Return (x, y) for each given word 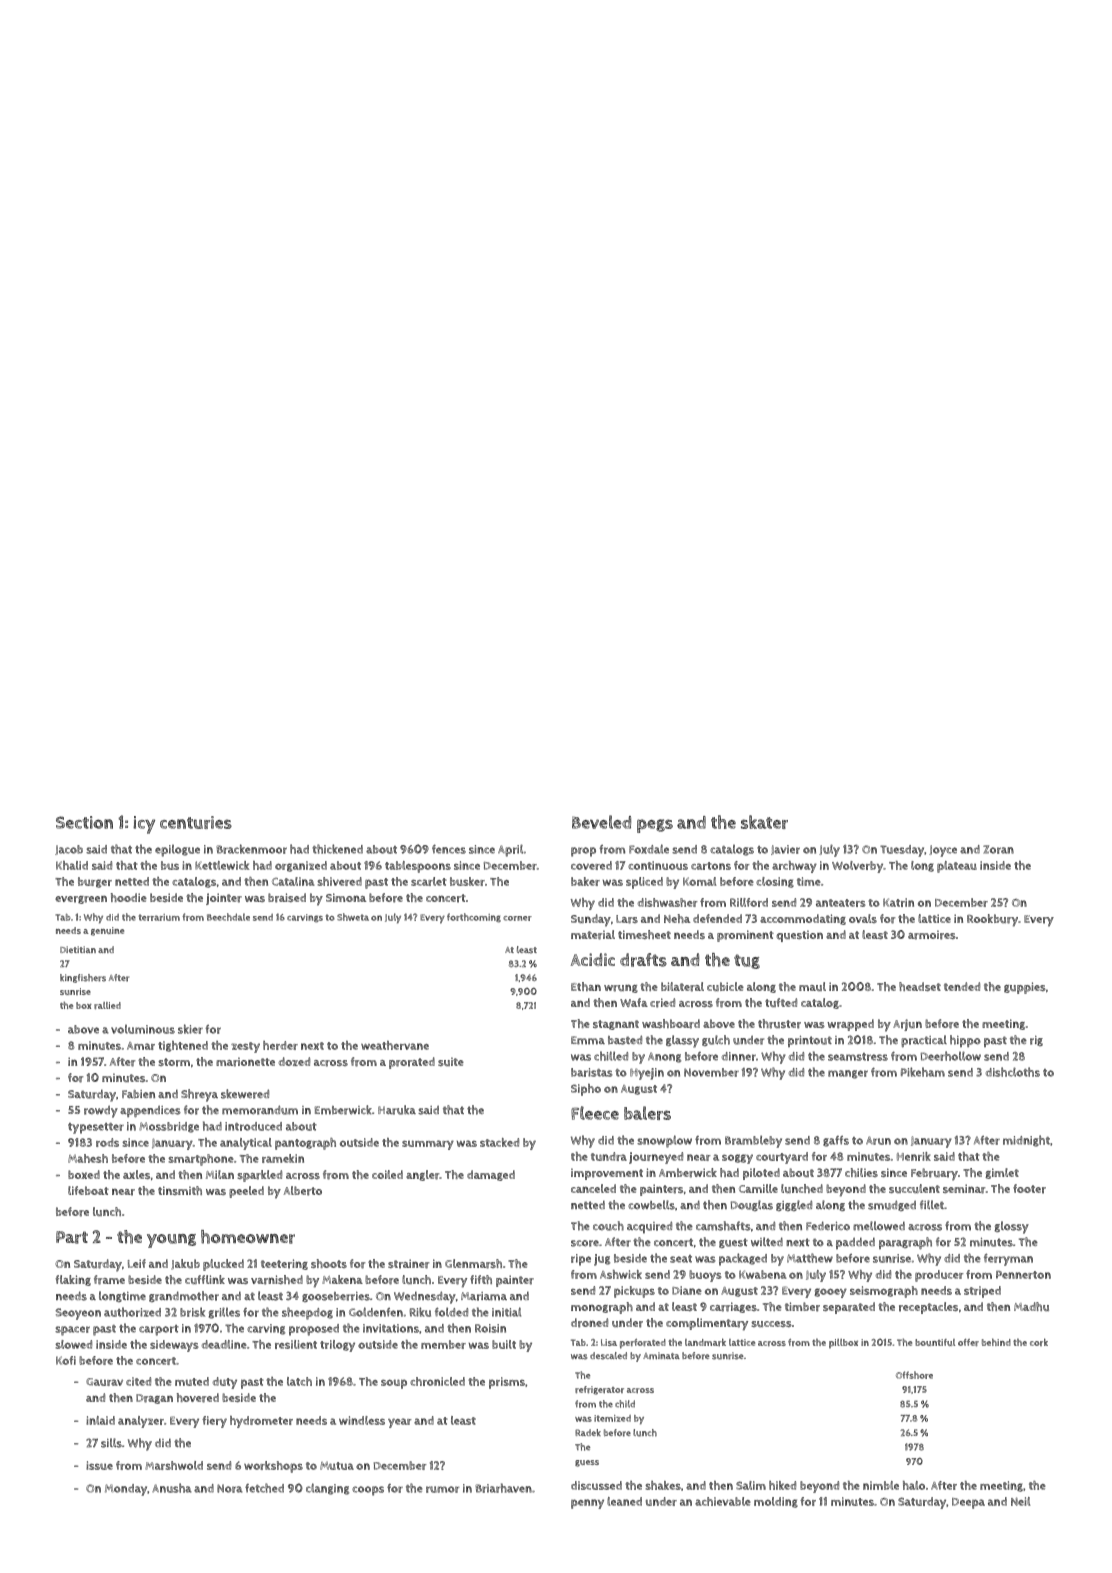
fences (449, 849)
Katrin (898, 902)
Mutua (337, 1466)
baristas (592, 1072)
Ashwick (621, 1274)
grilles (224, 1313)
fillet (932, 1204)
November (711, 1072)
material (593, 935)
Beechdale (228, 917)
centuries (196, 822)
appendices (150, 1111)
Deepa (968, 1503)
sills (111, 1443)
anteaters (841, 903)
